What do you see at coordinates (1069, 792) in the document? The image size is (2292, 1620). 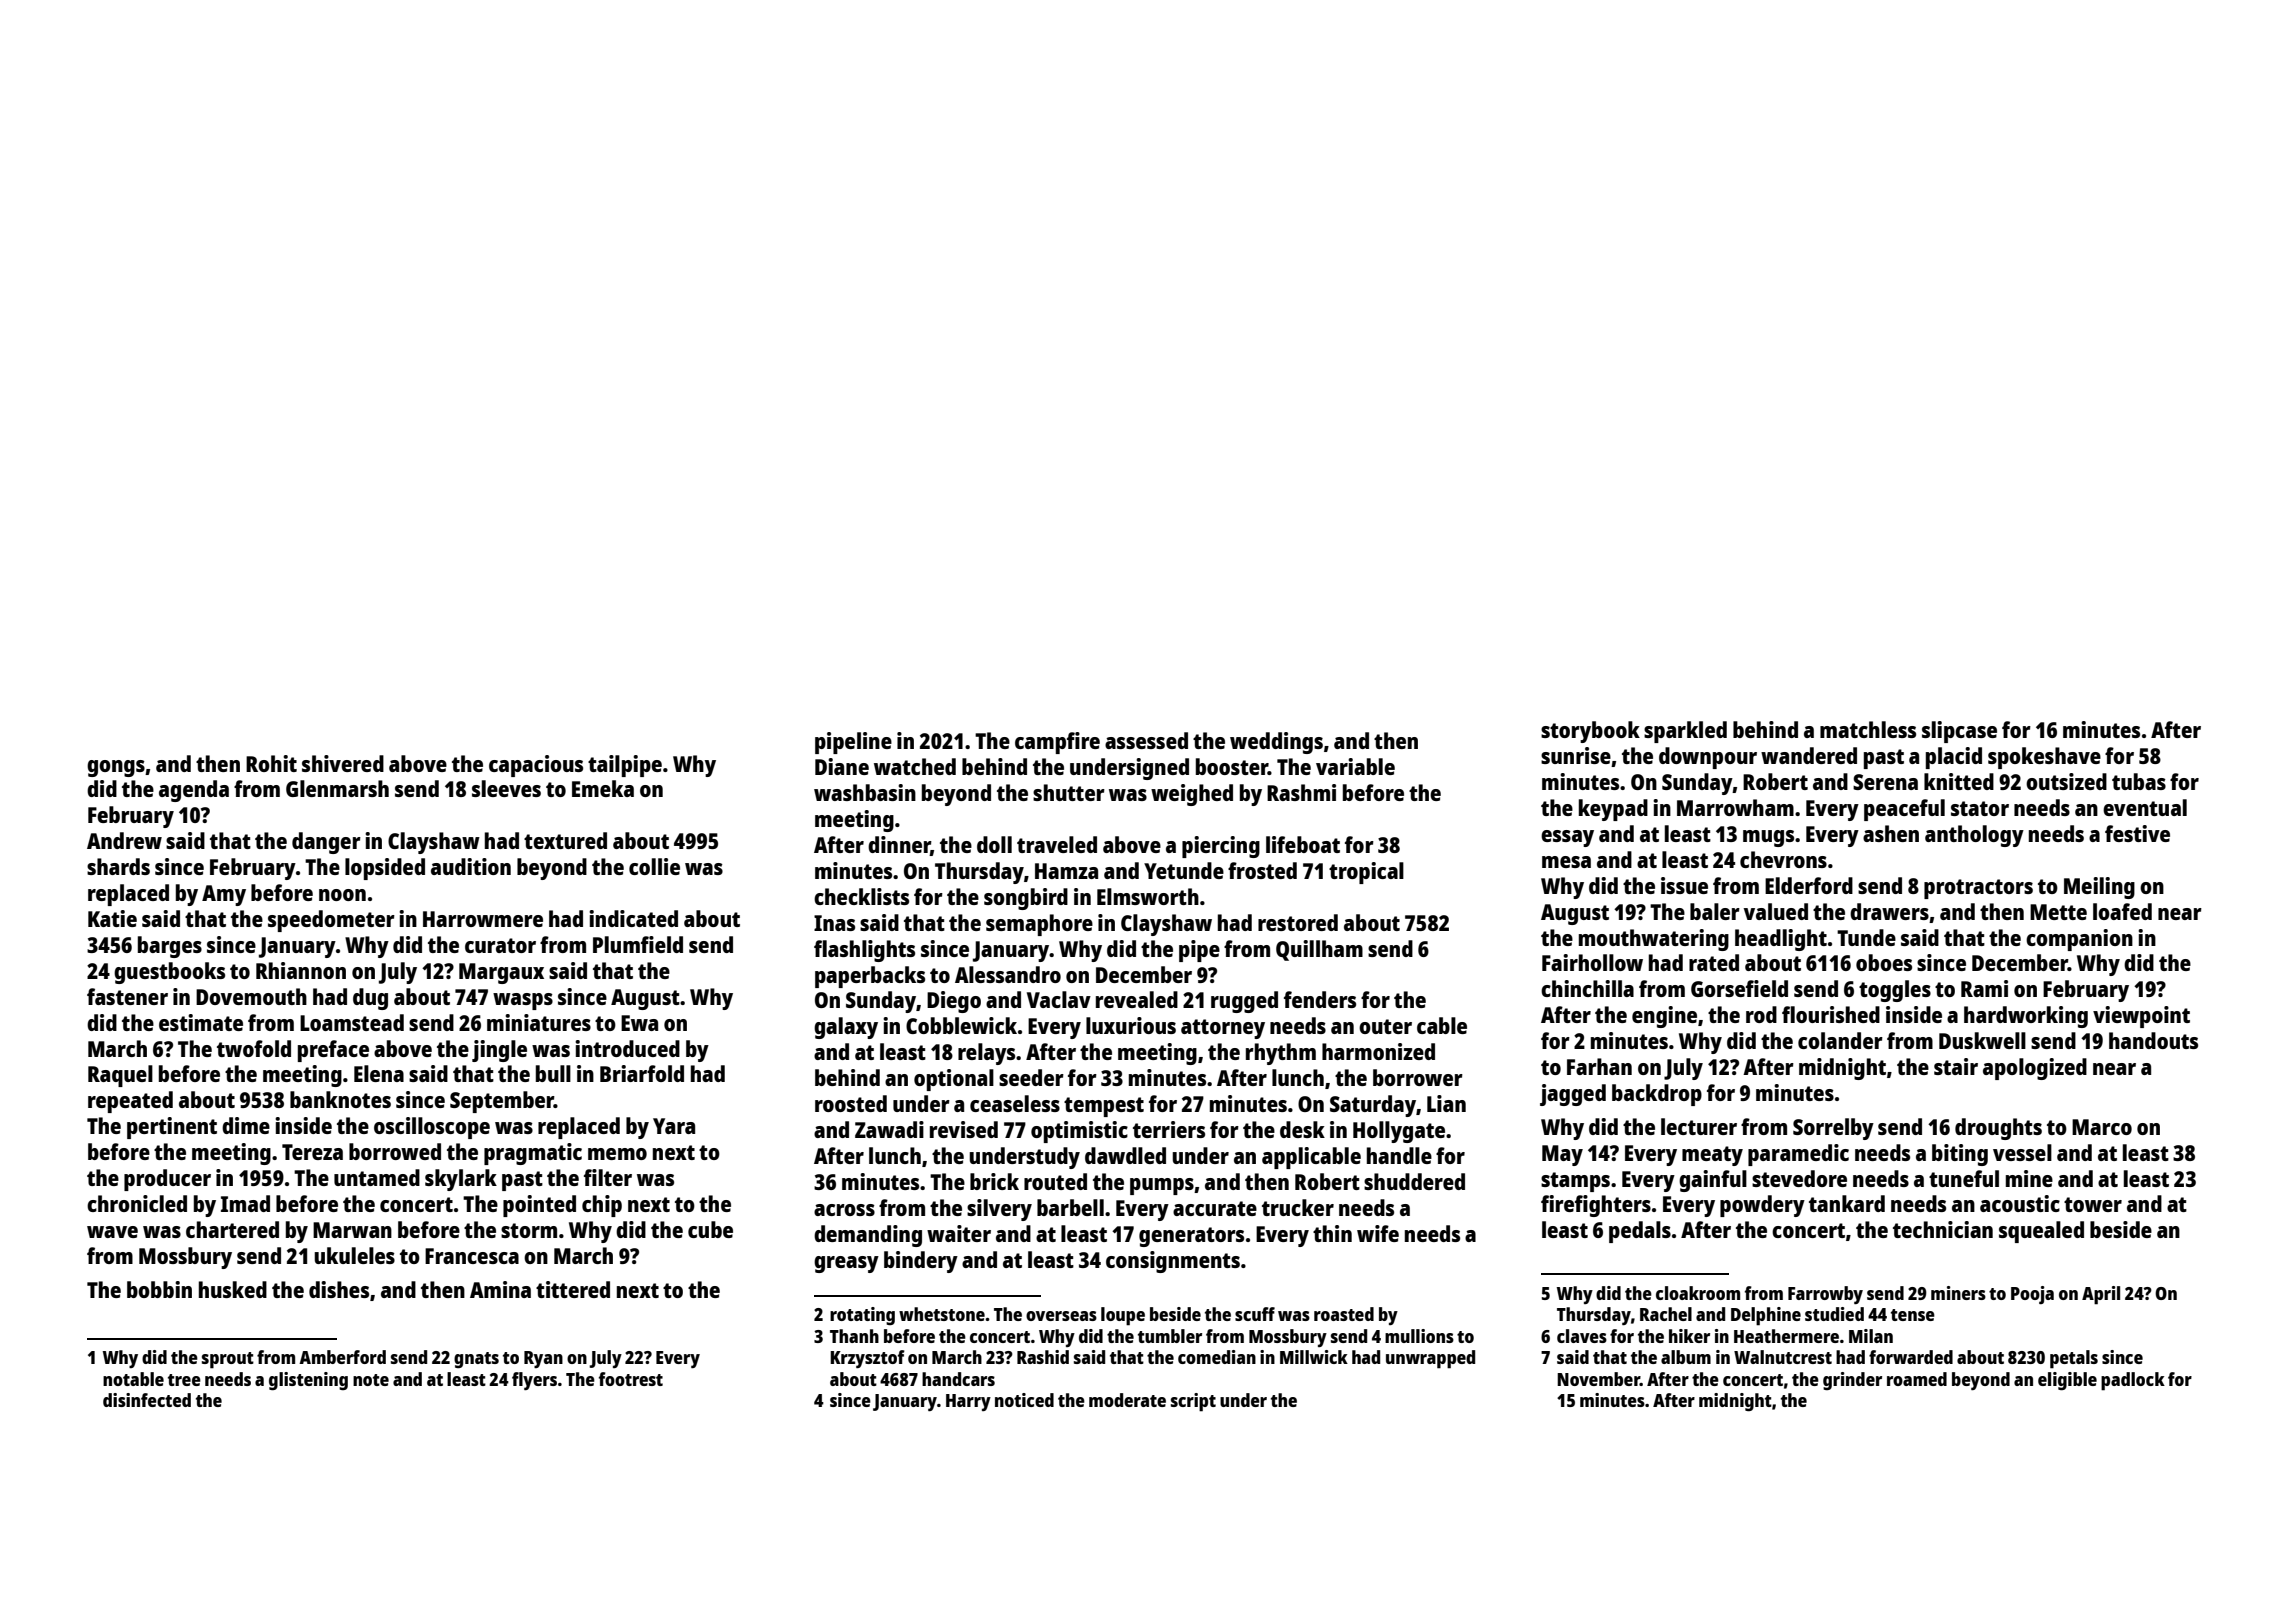 I see `shutter` at bounding box center [1069, 792].
